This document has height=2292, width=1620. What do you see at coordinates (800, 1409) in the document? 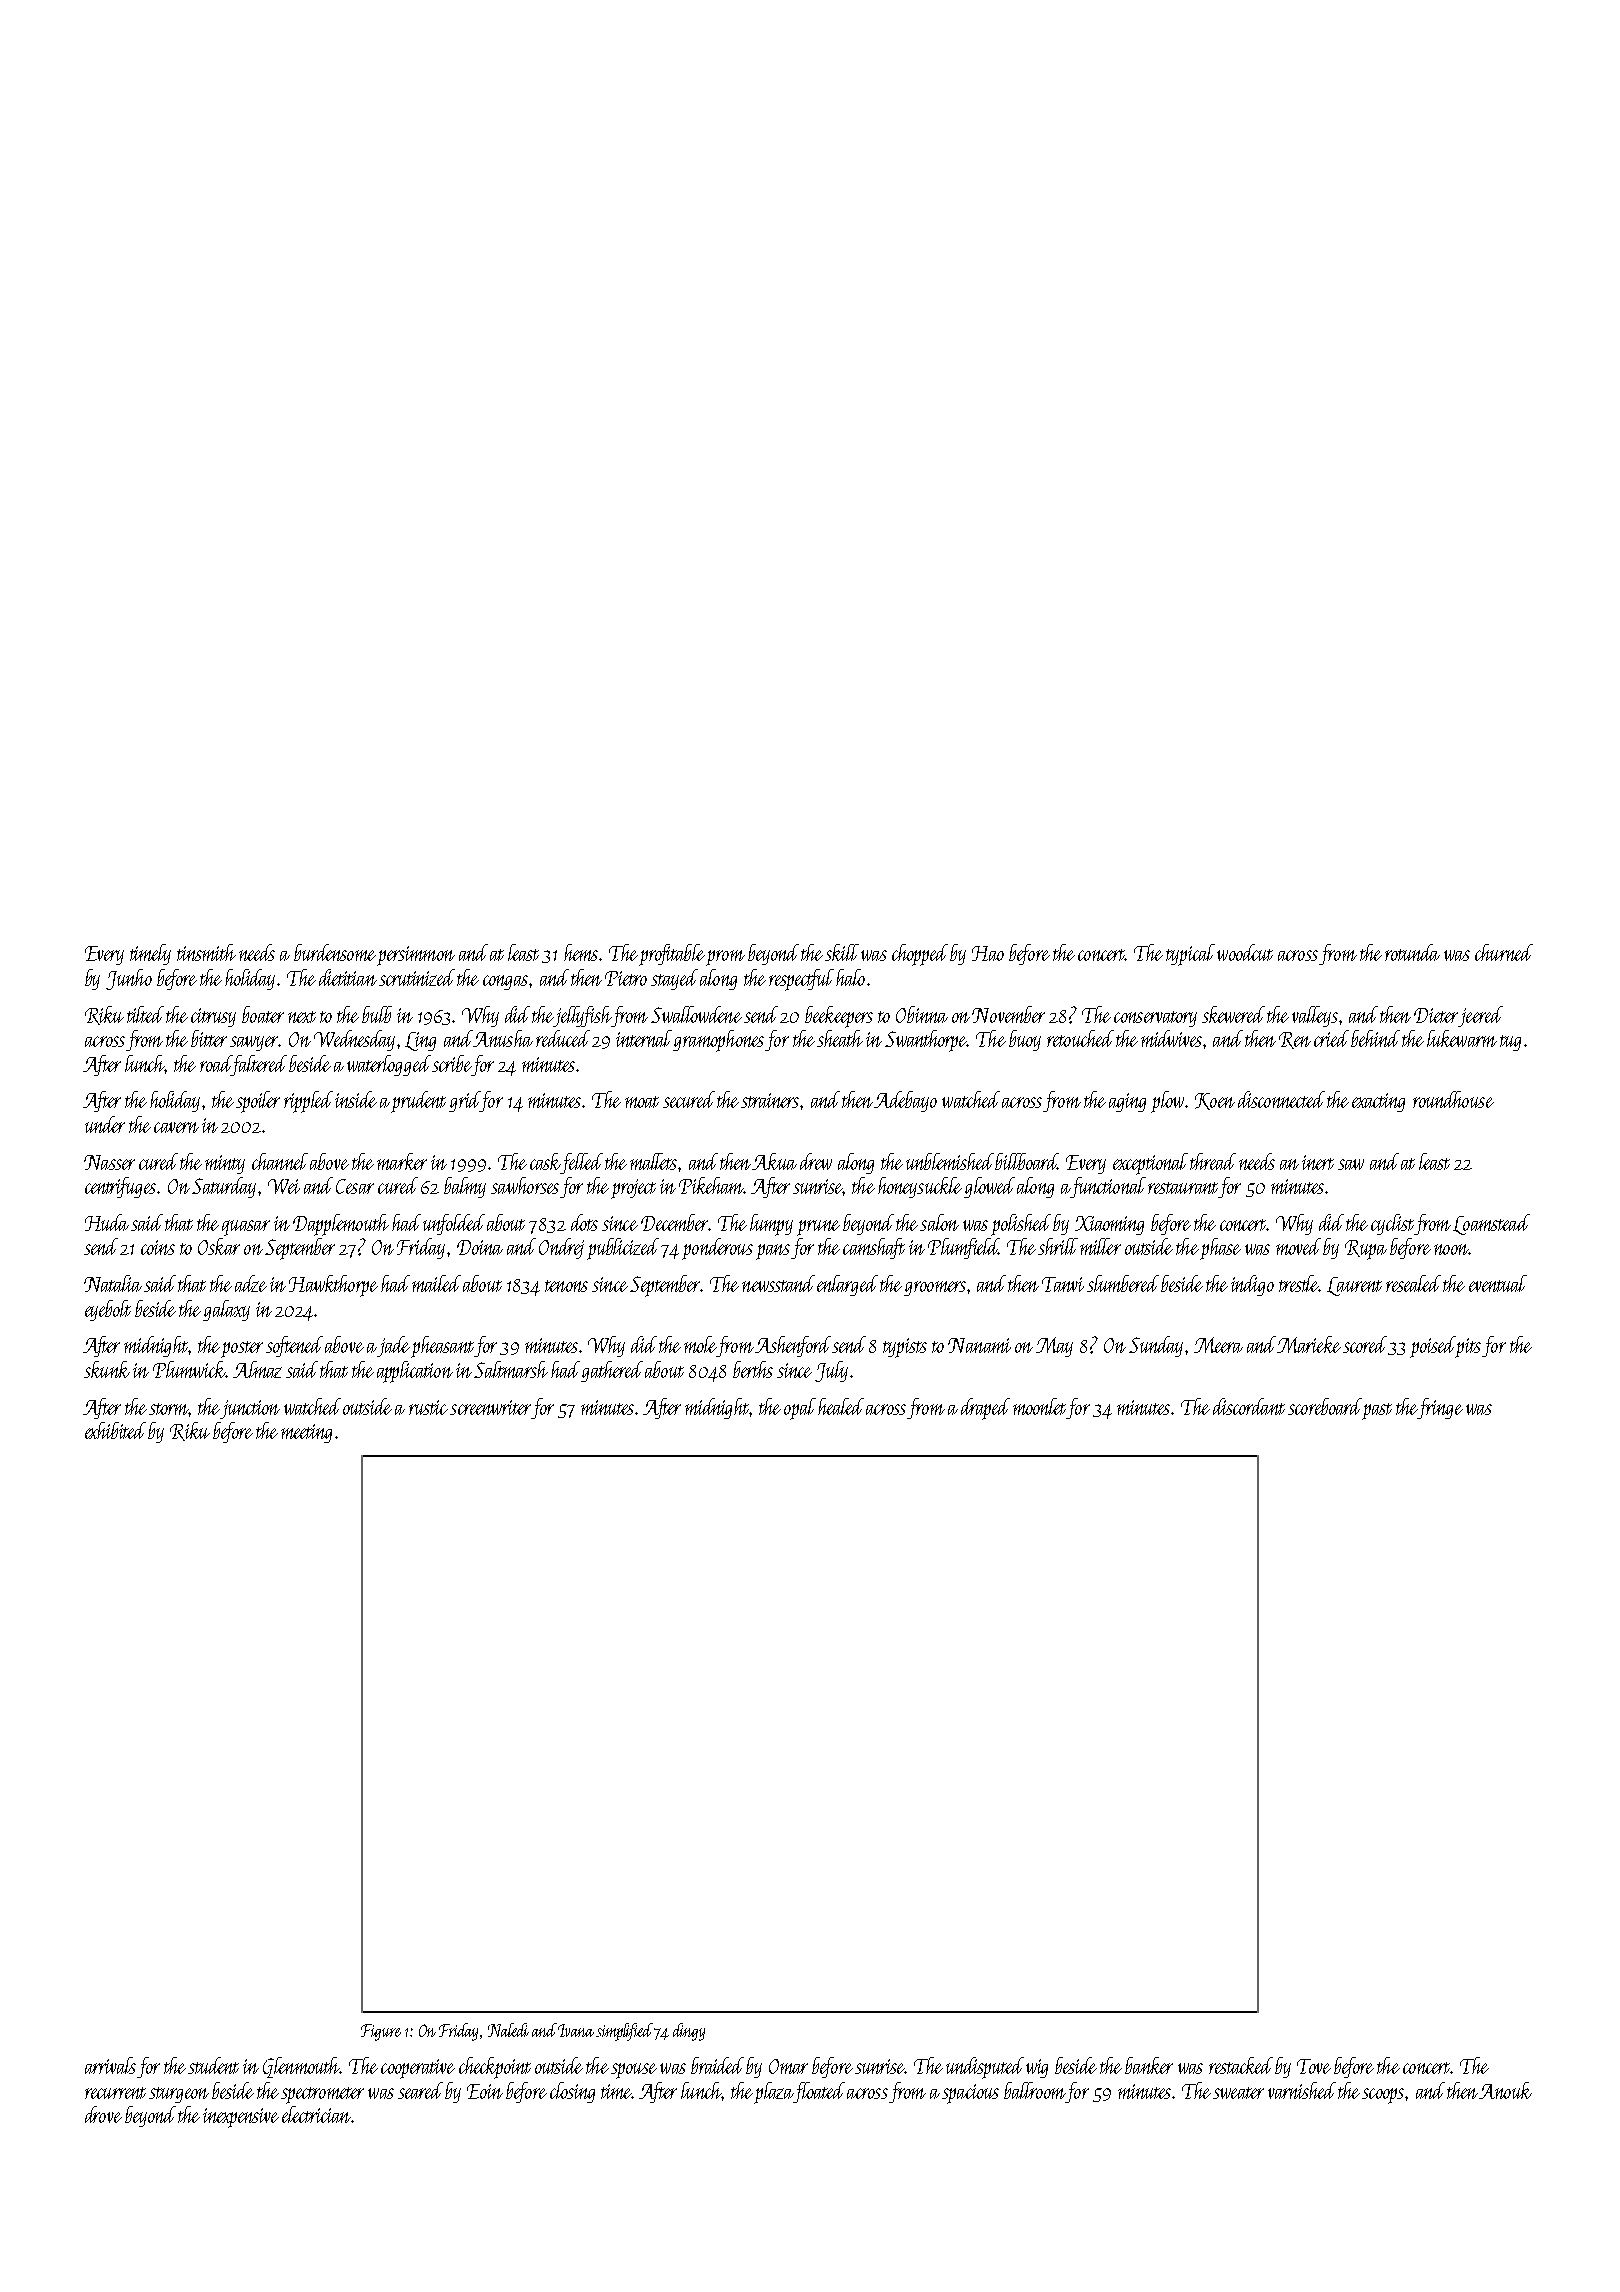
I see `opal` at bounding box center [800, 1409].
